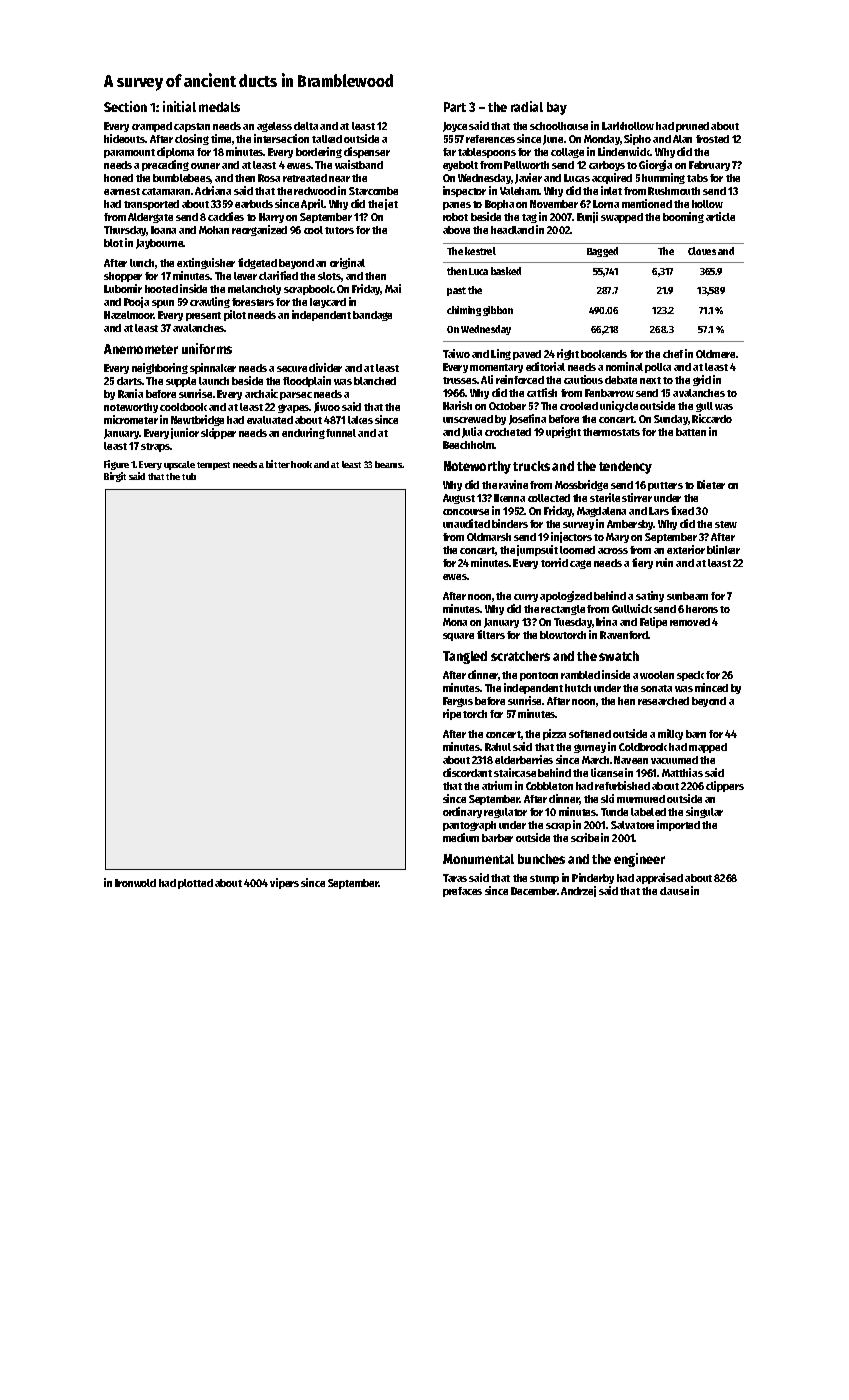 This screenshot has height=1400, width=849. What do you see at coordinates (462, 892) in the screenshot?
I see `prefaces` at bounding box center [462, 892].
